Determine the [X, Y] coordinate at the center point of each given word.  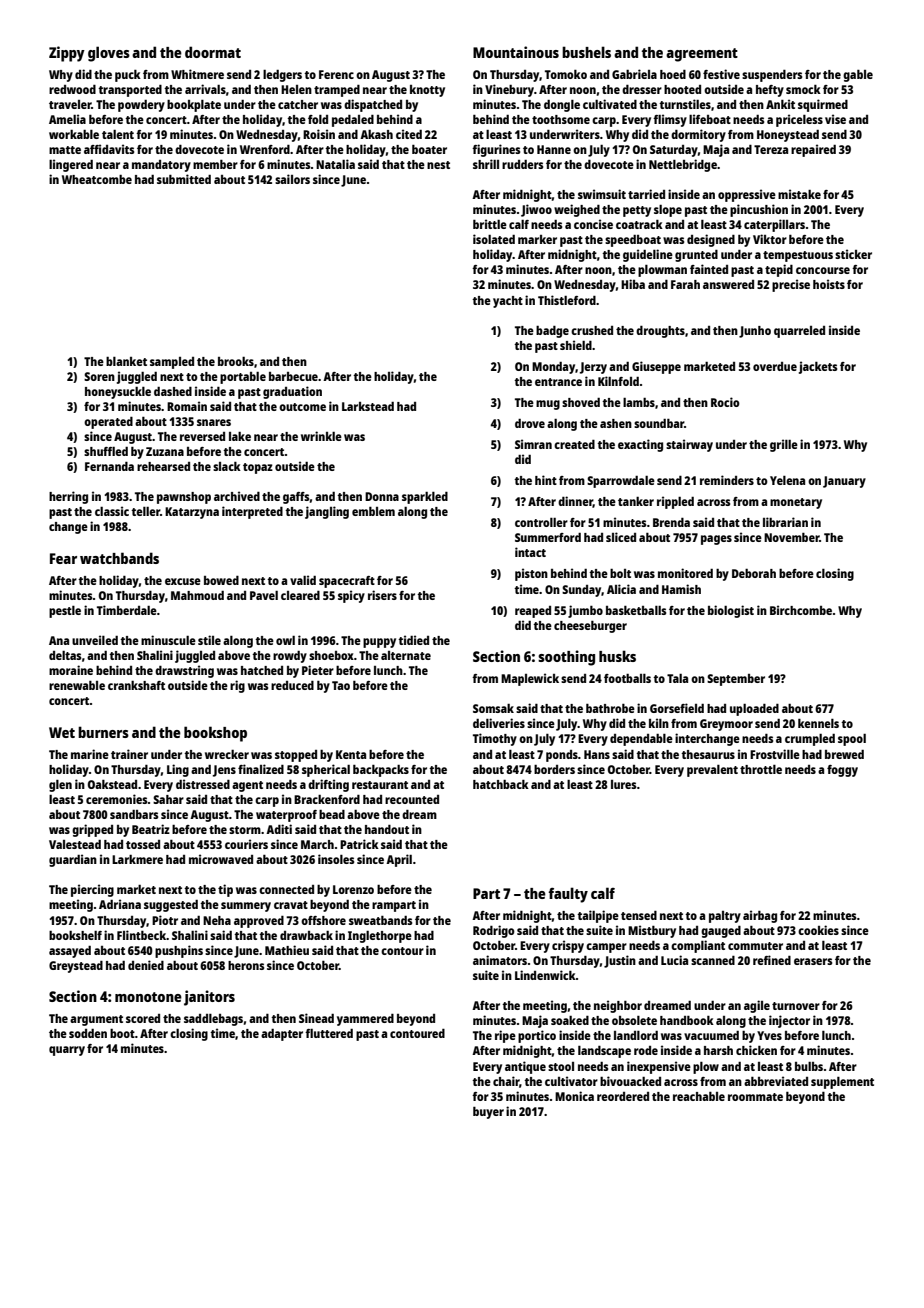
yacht [508, 302]
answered [728, 284]
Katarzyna [192, 513]
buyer [488, 1113]
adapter [282, 1035]
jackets [818, 367]
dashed [173, 391]
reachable [699, 1096]
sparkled [425, 498]
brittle [490, 224]
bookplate [194, 106]
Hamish [681, 589]
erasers [813, 961]
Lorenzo [353, 889]
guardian [73, 860]
